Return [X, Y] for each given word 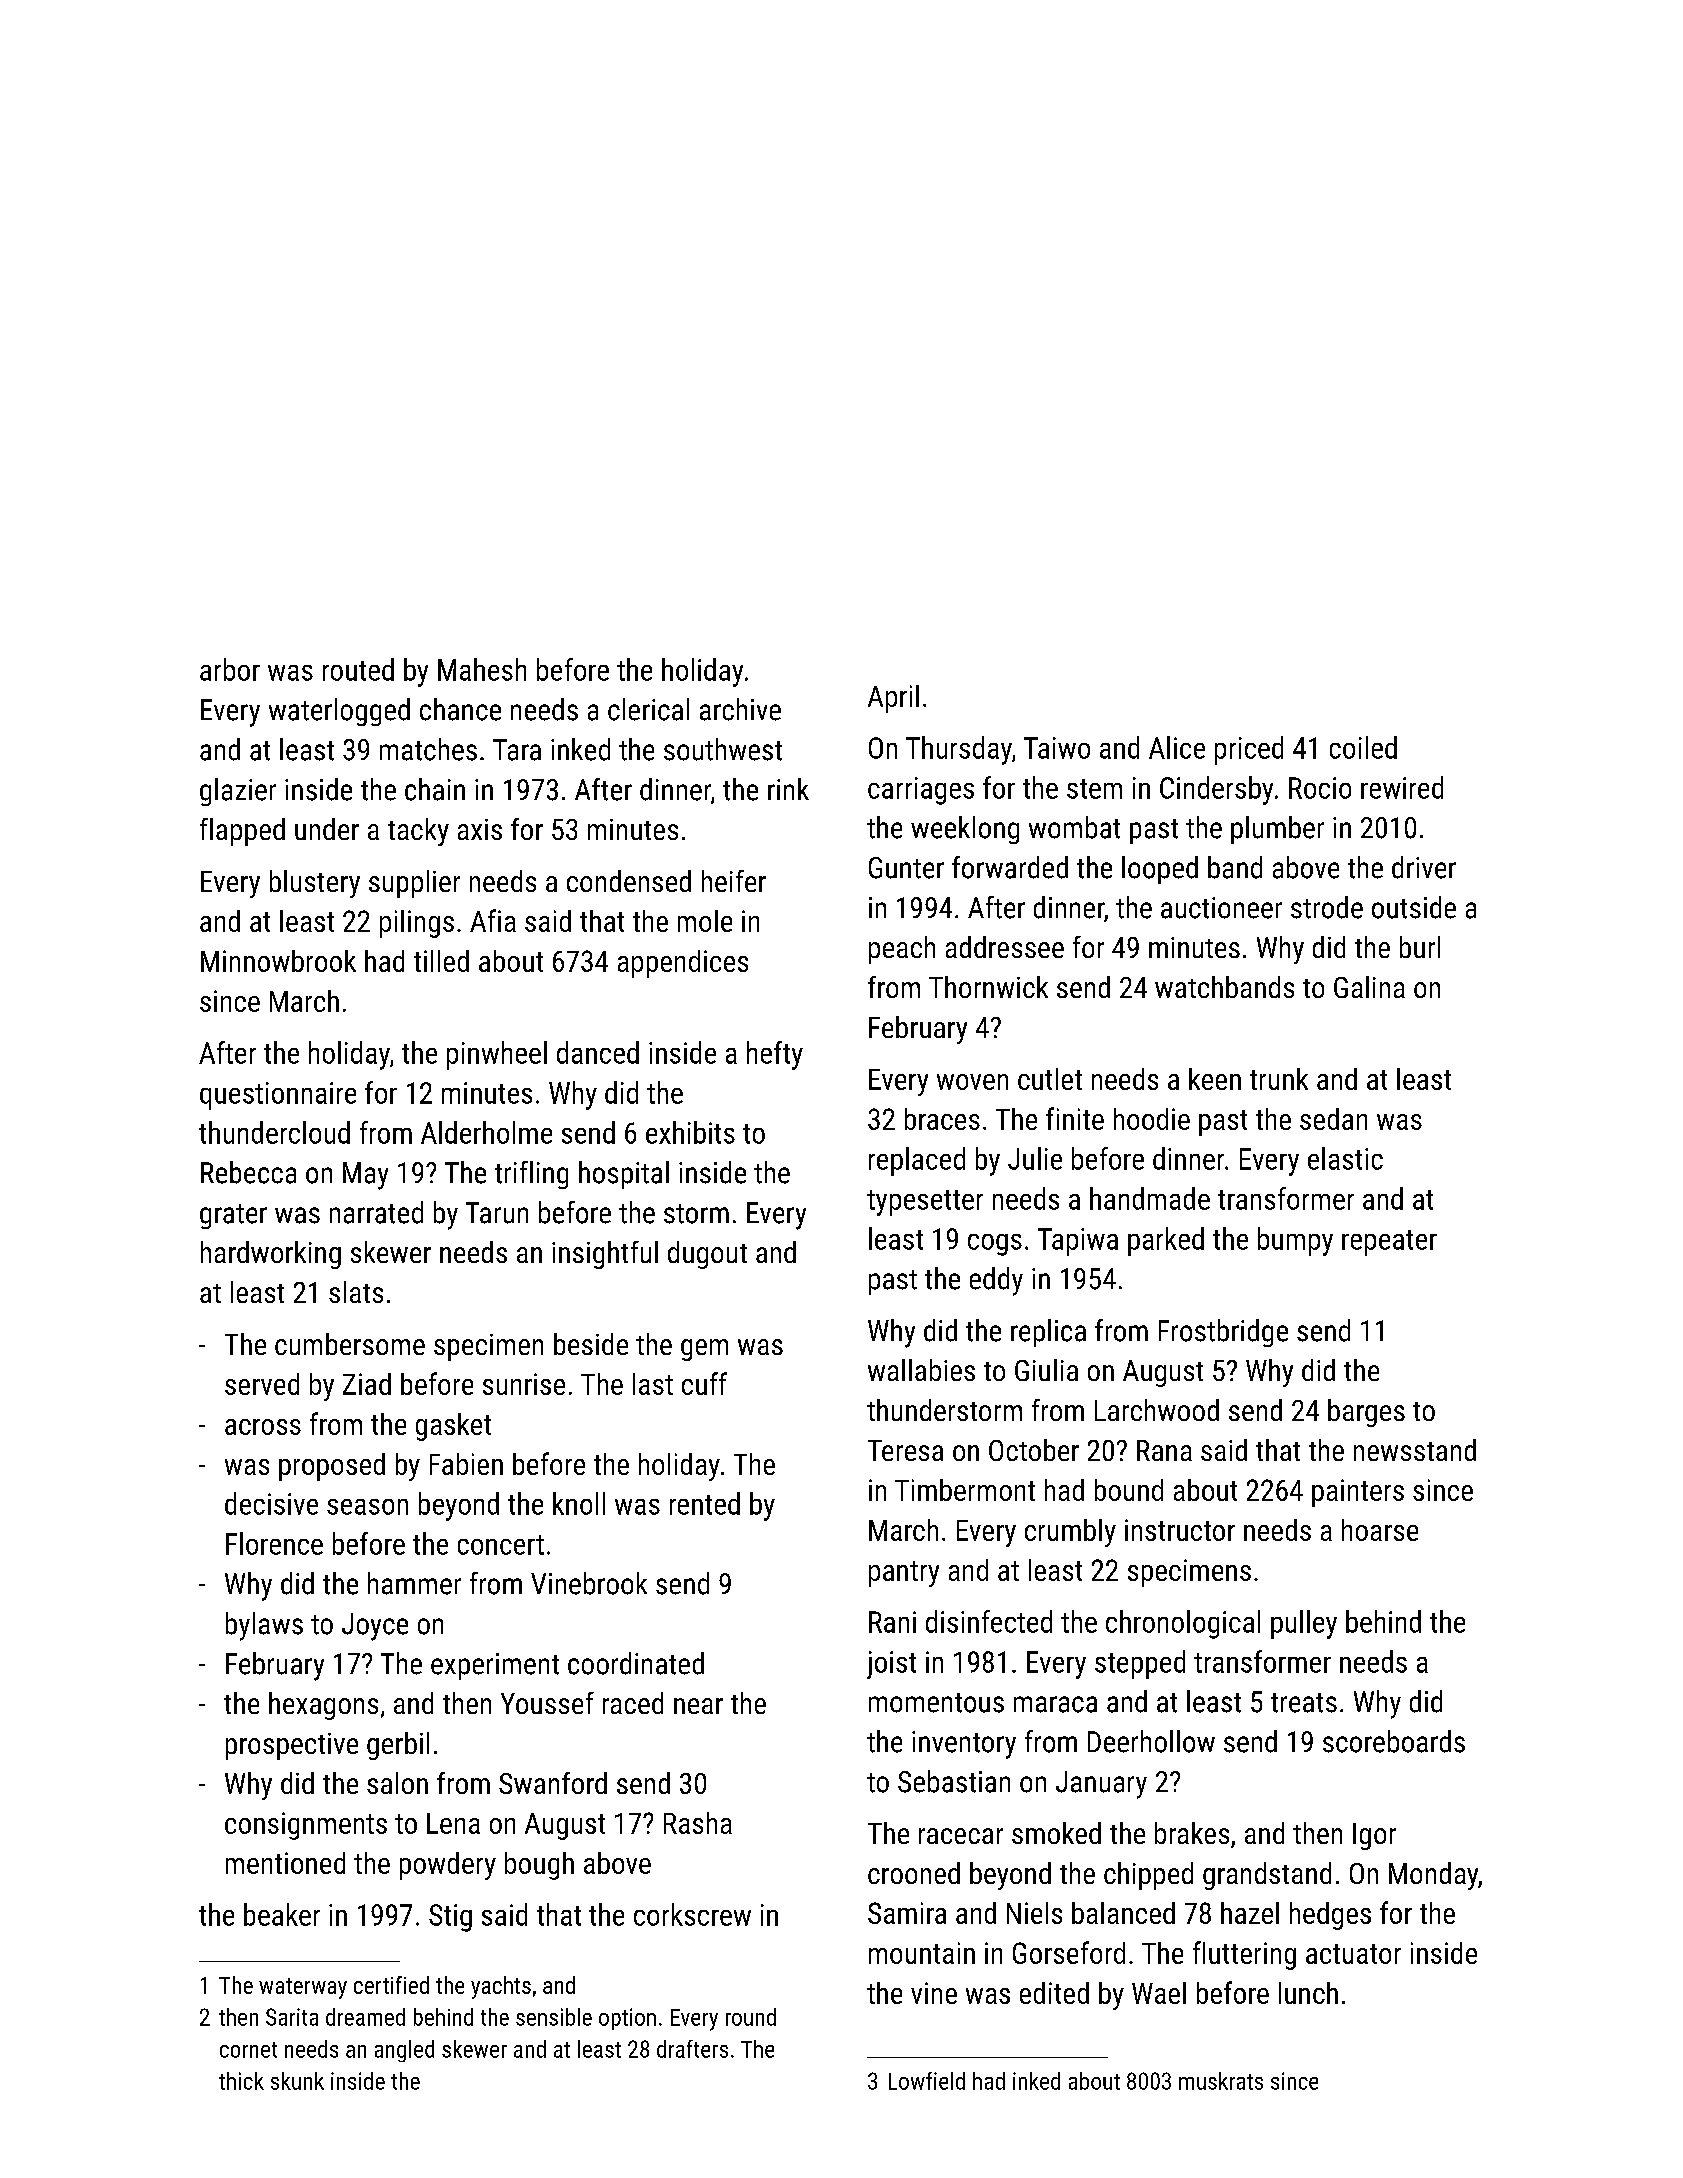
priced [1249, 750]
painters [1358, 1493]
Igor [1374, 1836]
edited [1054, 1993]
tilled [441, 961]
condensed [629, 881]
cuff [704, 1383]
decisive [271, 1503]
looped [1160, 870]
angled [404, 2051]
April [893, 699]
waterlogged [339, 712]
